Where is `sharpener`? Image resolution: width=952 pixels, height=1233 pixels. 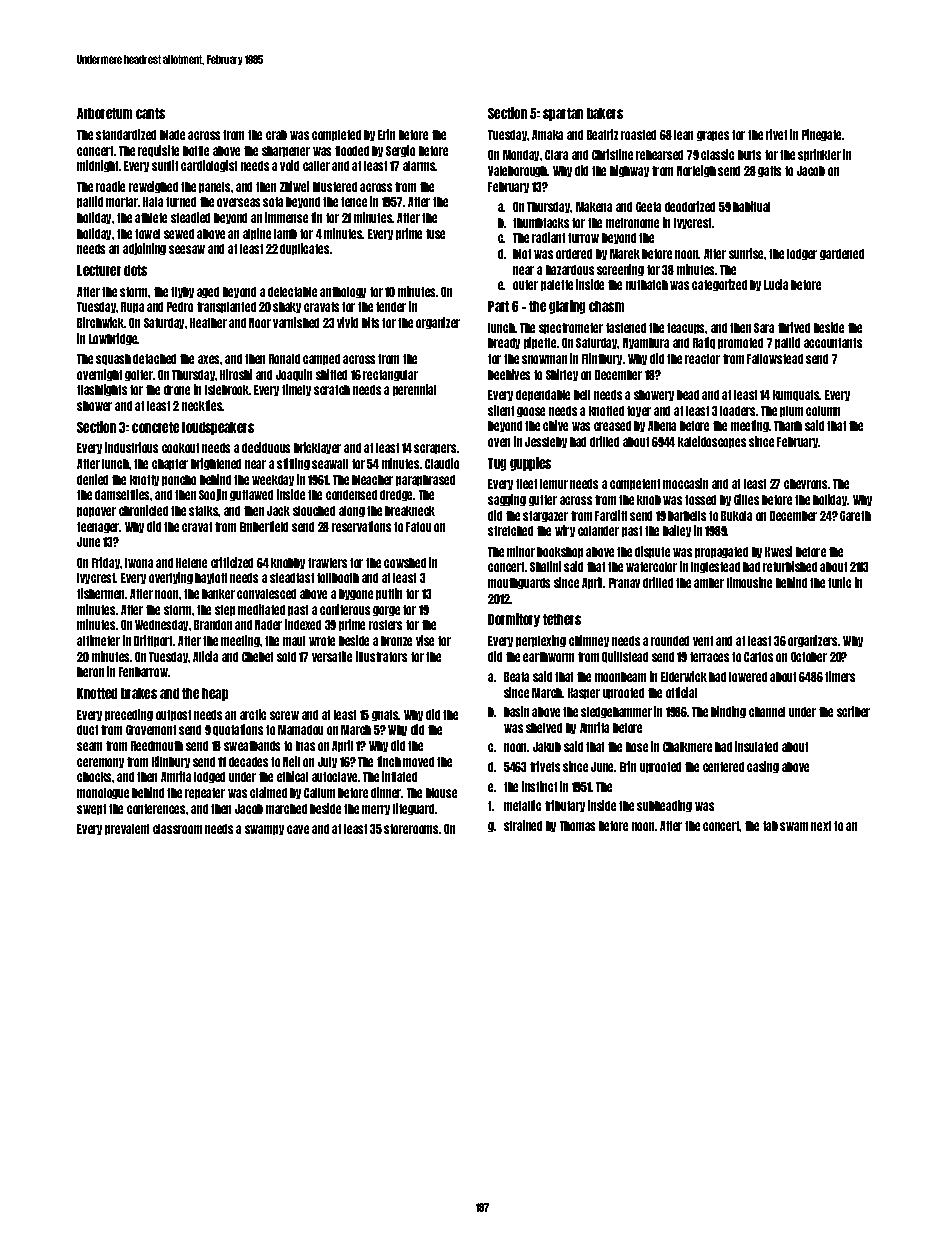
sharpener is located at coordinates (286, 151).
